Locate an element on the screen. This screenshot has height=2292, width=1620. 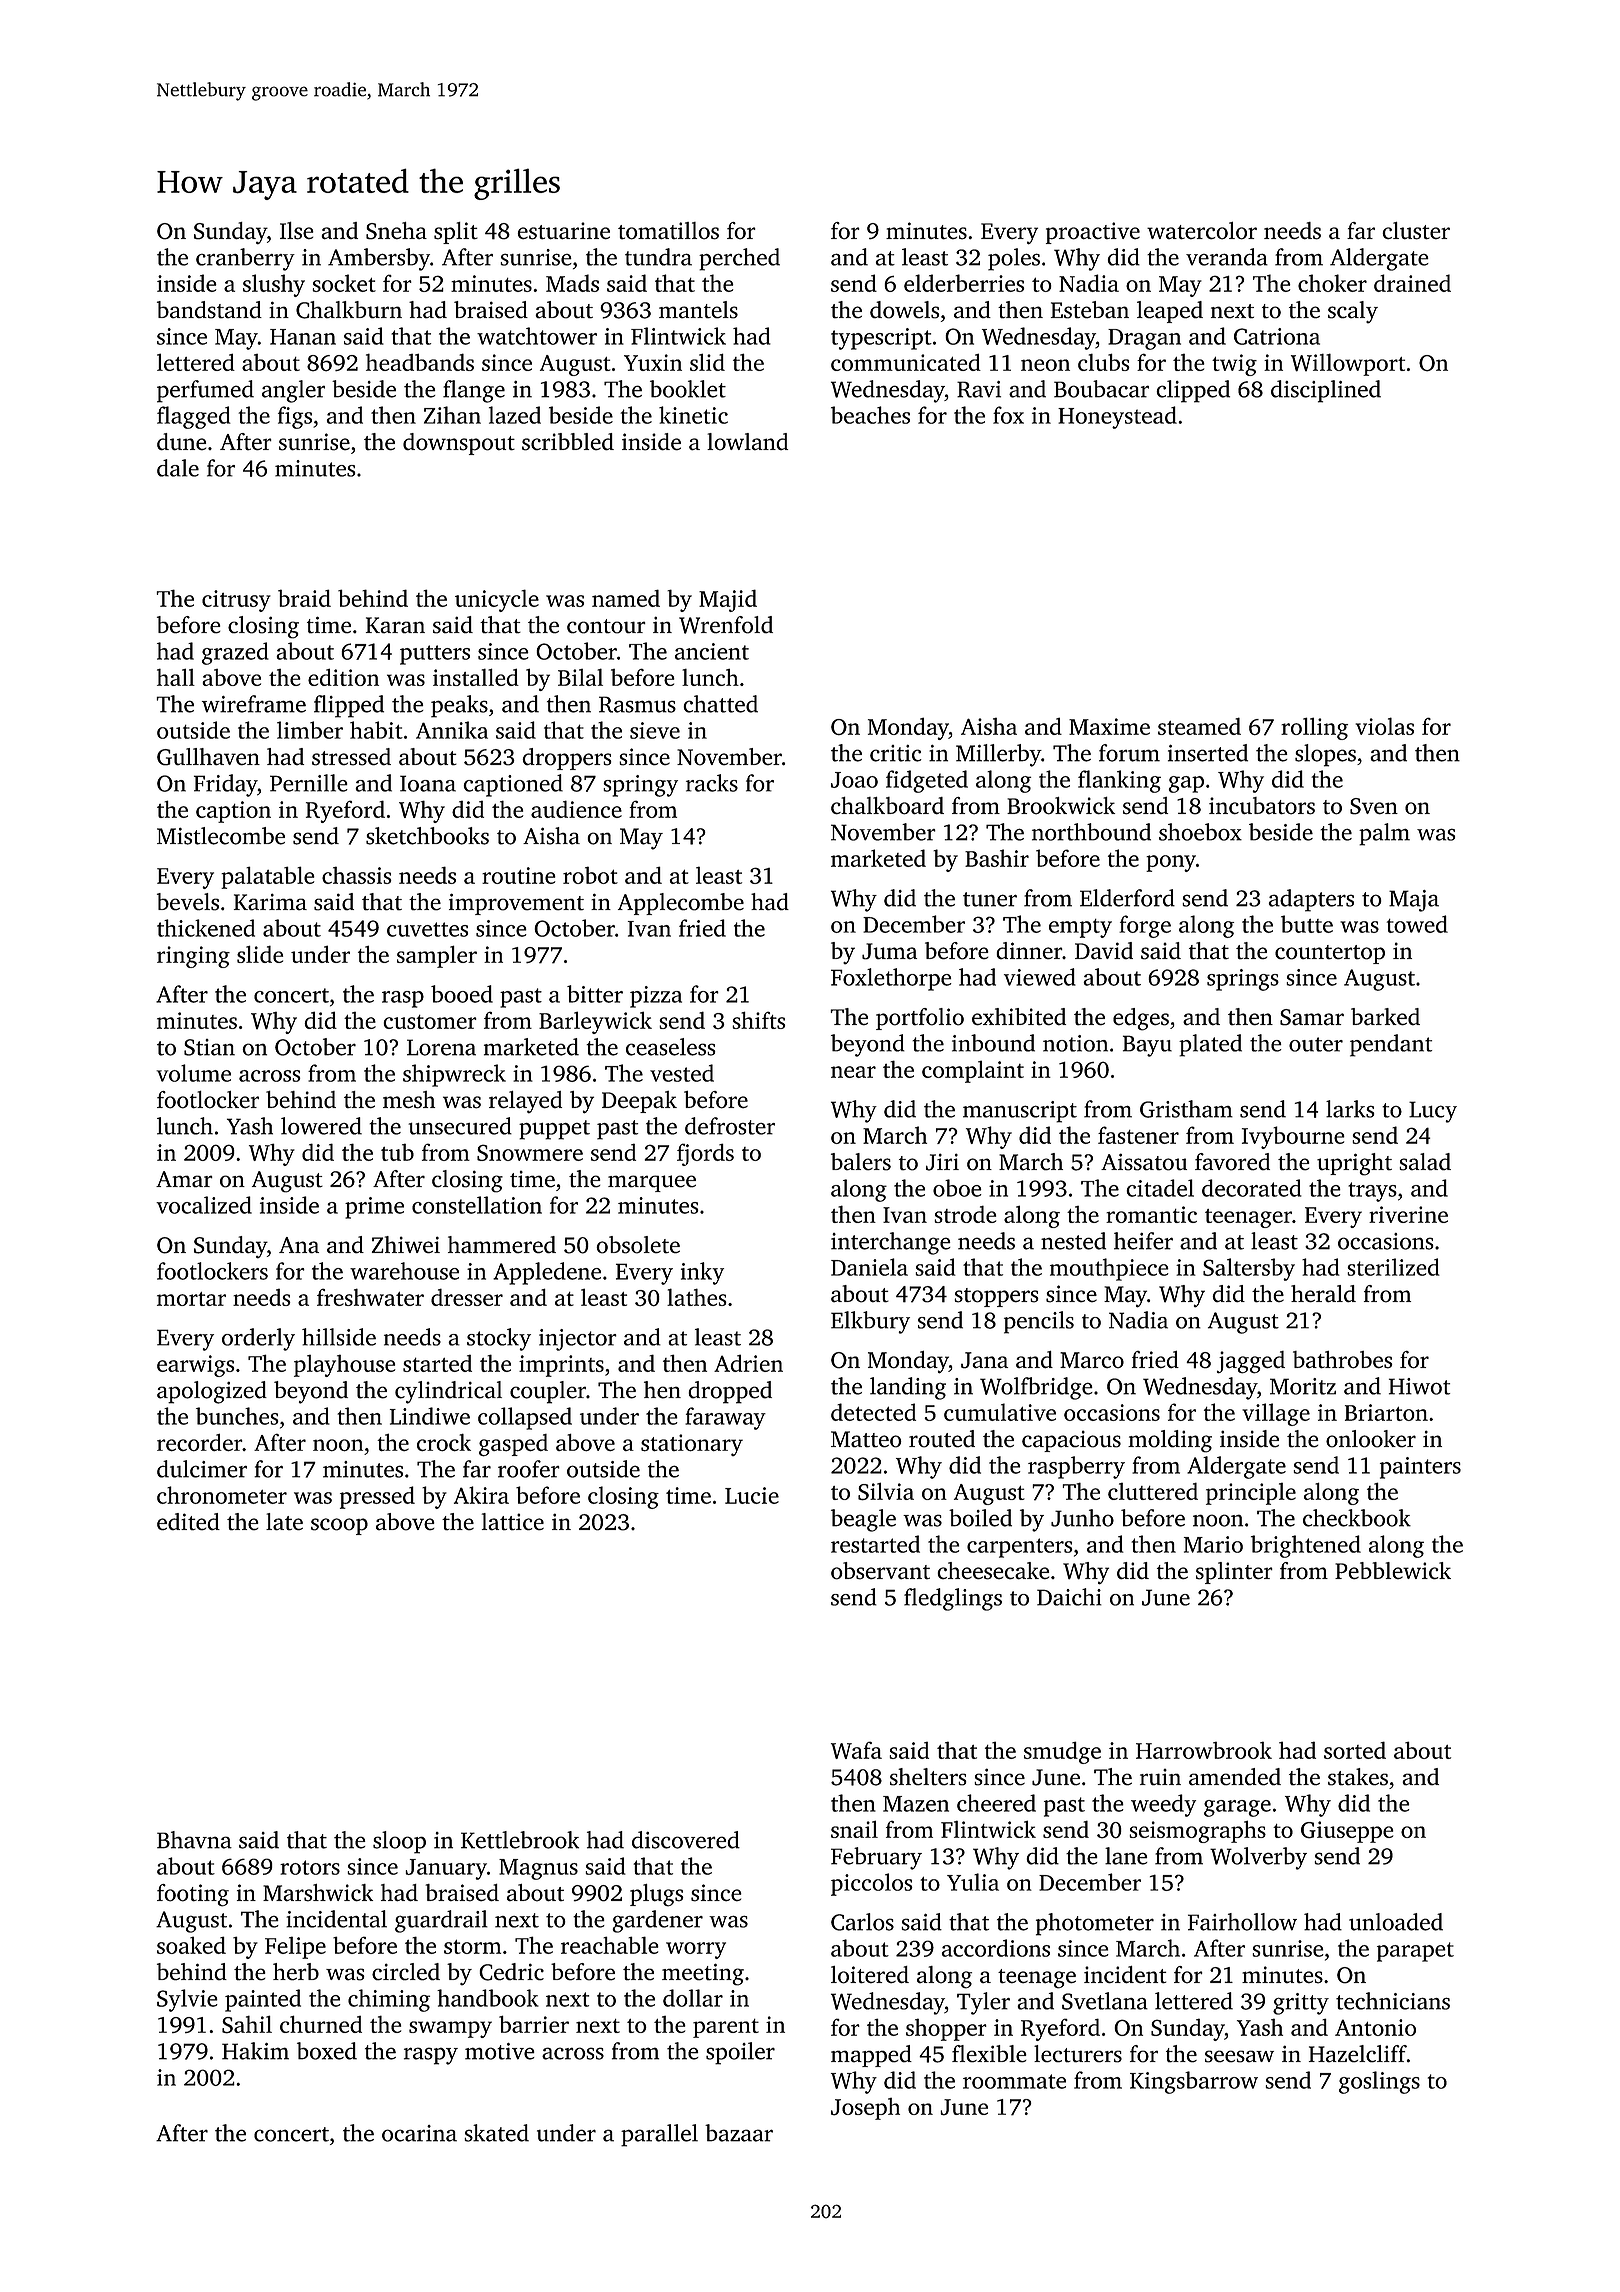
disciplined is located at coordinates (1326, 391).
